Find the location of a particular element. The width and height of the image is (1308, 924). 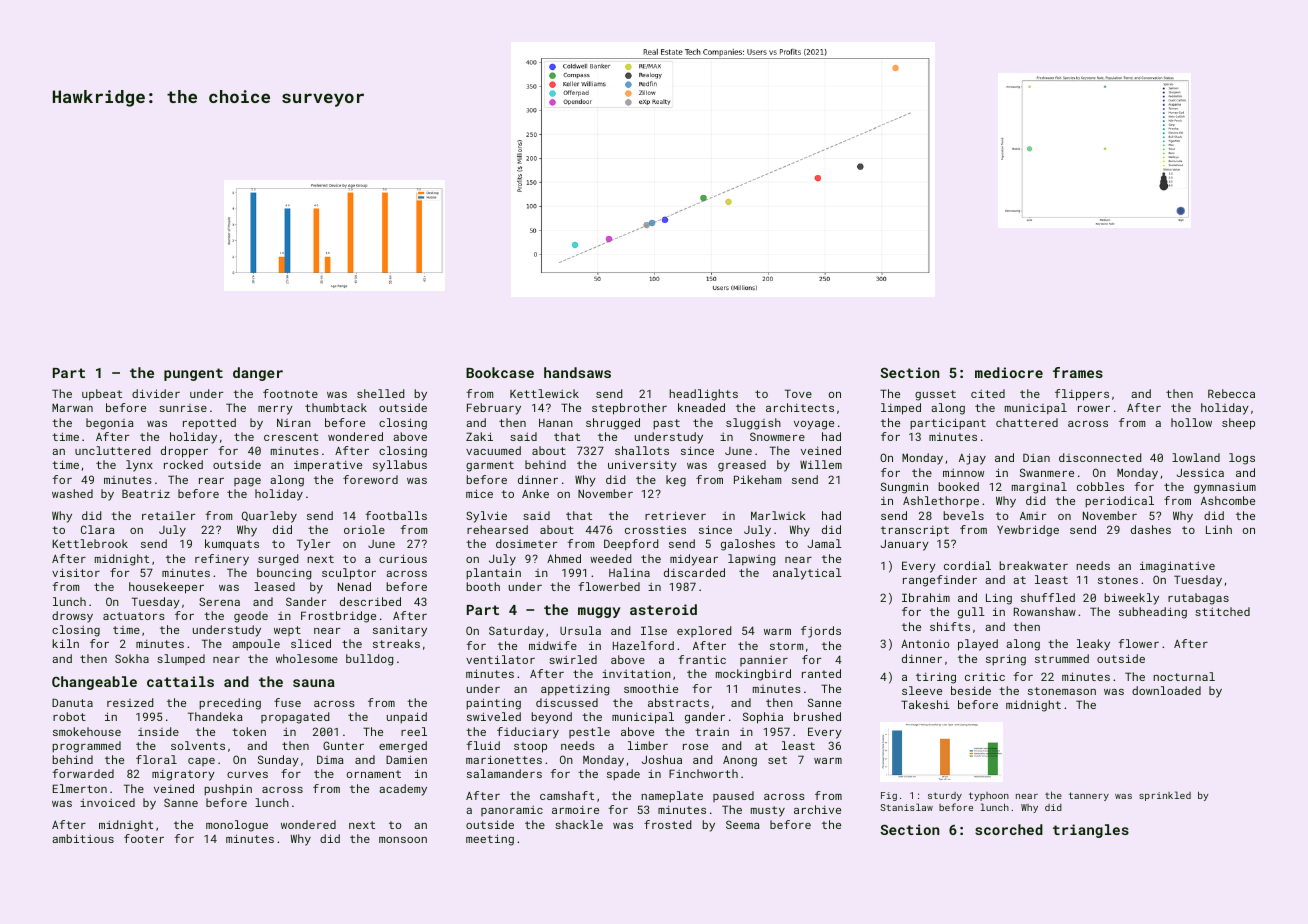

lynx is located at coordinates (139, 466).
